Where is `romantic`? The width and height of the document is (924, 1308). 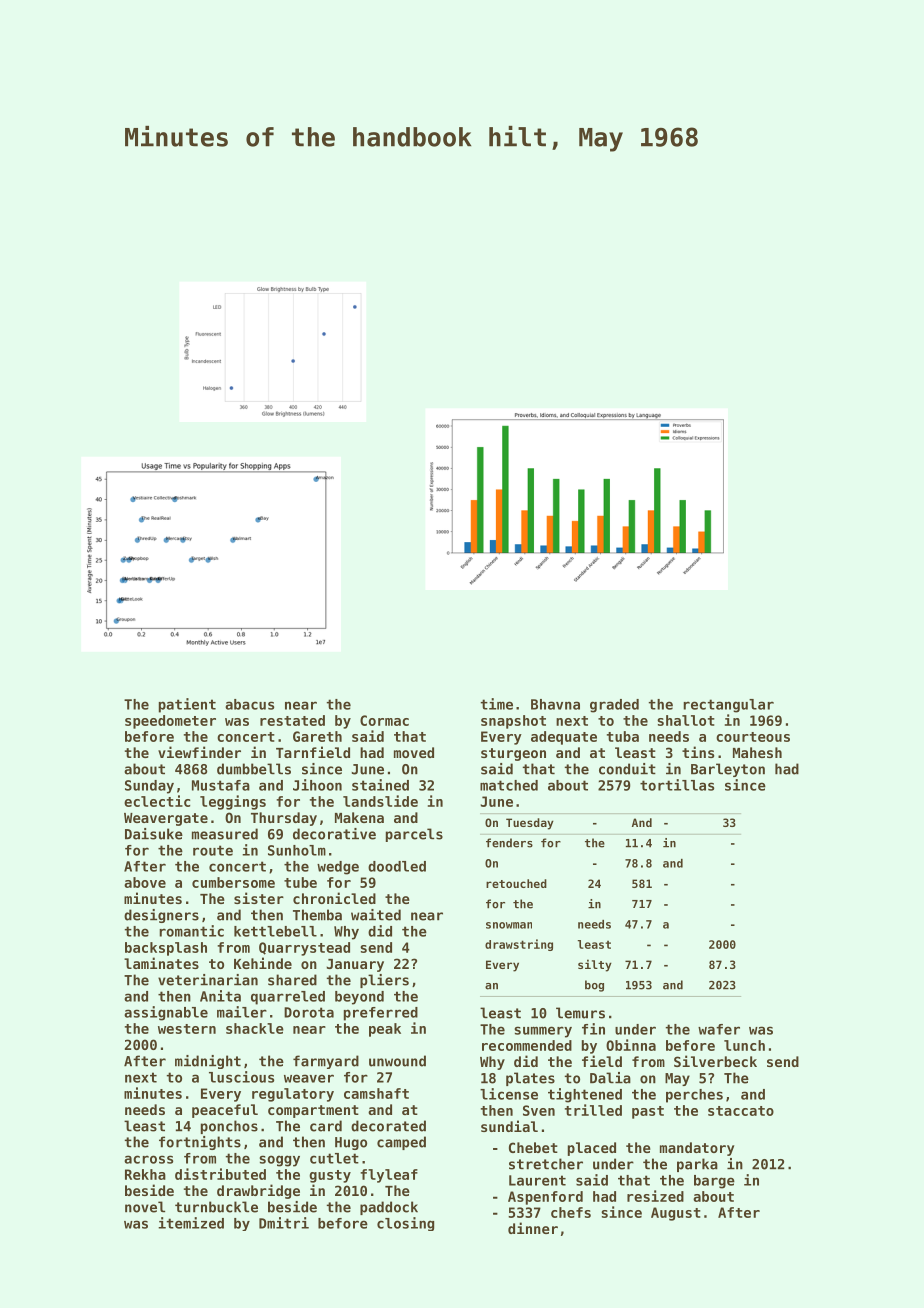
romantic is located at coordinates (191, 931).
